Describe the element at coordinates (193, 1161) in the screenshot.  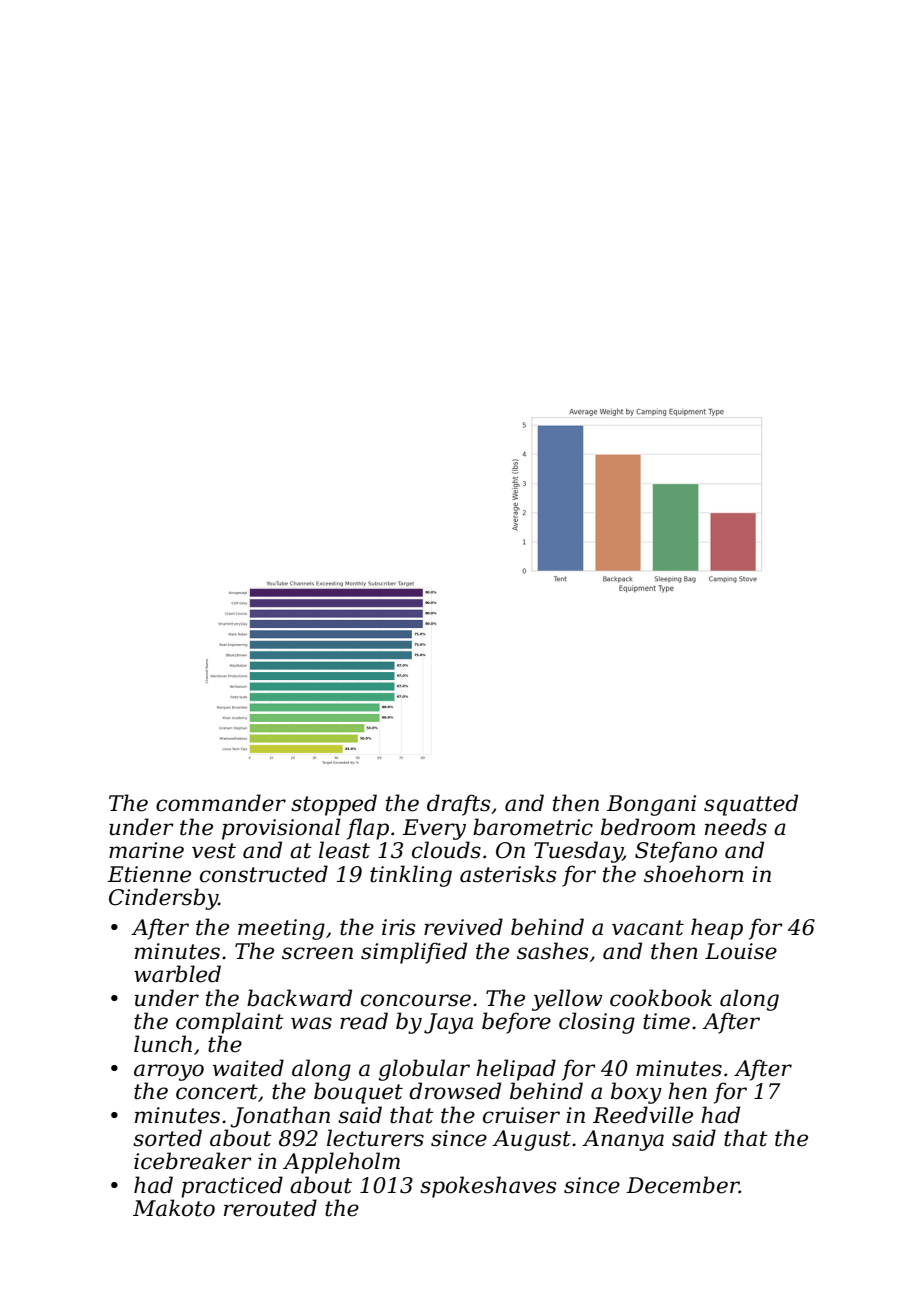
I see `icebreaker` at that location.
